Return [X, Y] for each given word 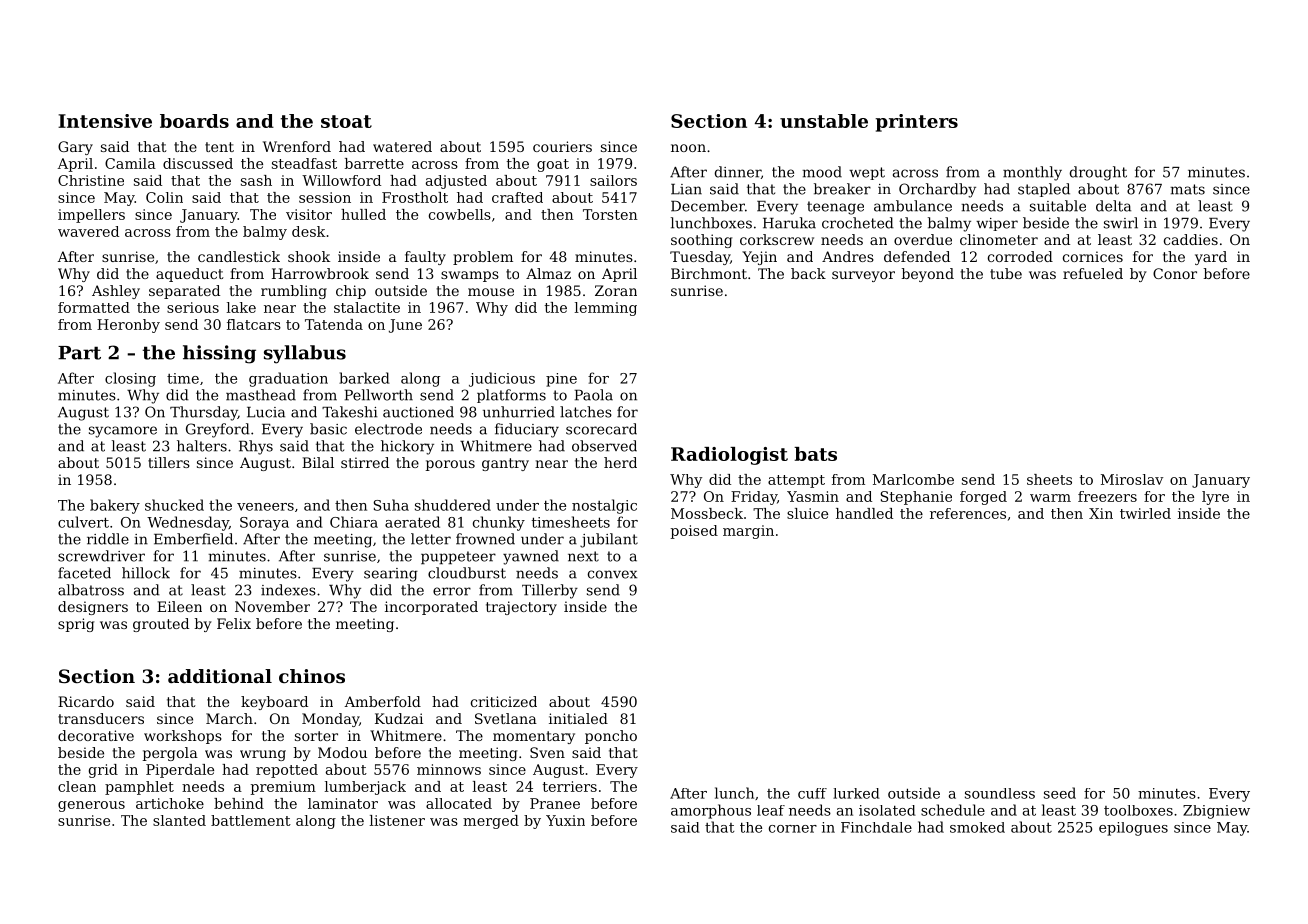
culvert [83, 522]
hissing [219, 354]
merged [491, 822]
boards [194, 121]
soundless [1000, 793]
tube [1006, 273]
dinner [738, 172]
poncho [611, 737]
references [968, 513]
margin [748, 532]
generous [91, 806]
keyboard [274, 703]
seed [1060, 793]
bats [815, 454]
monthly [1032, 173]
